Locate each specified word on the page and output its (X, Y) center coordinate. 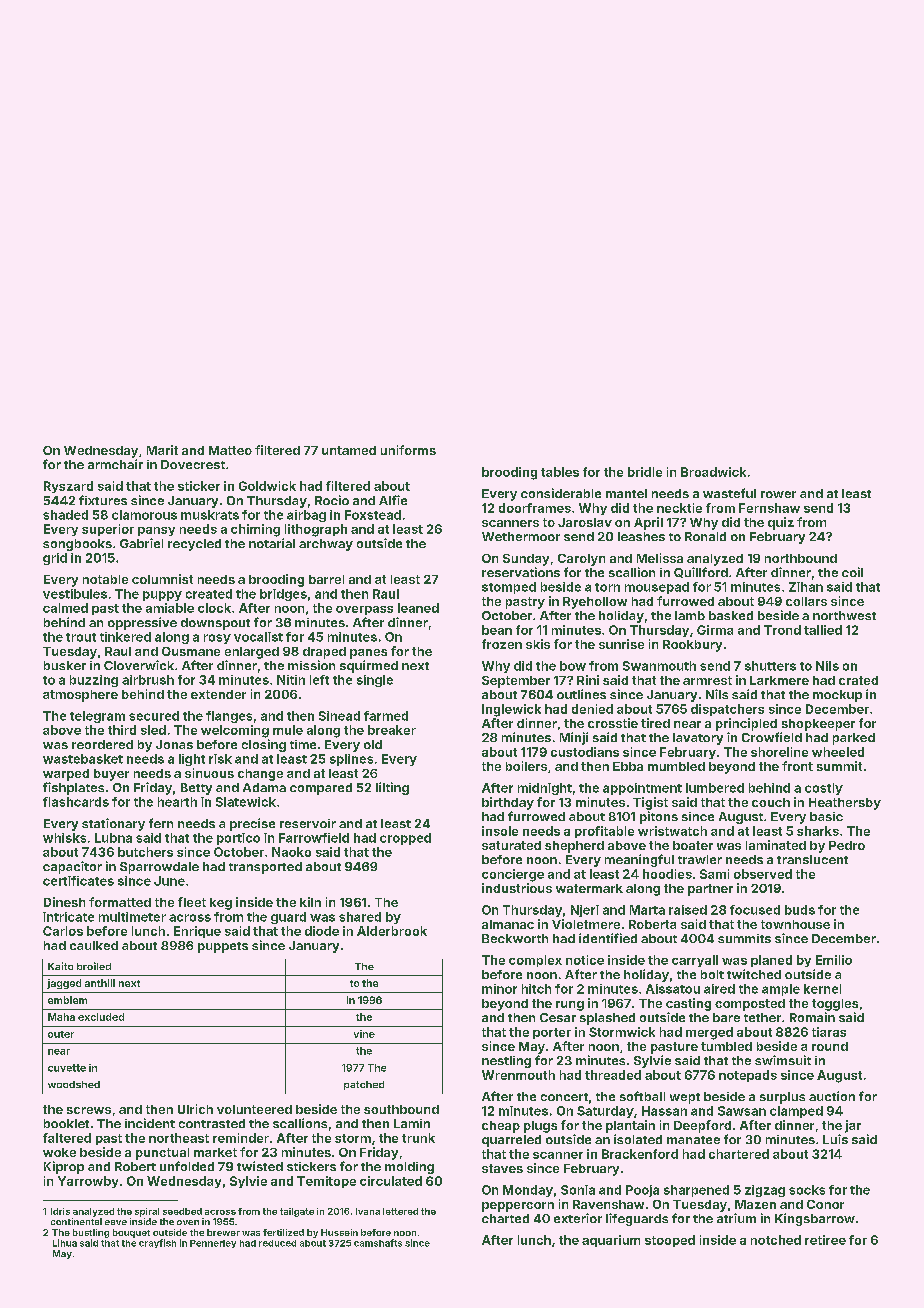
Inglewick (511, 710)
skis (538, 644)
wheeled (838, 752)
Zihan (806, 587)
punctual (162, 1154)
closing (264, 745)
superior (108, 530)
